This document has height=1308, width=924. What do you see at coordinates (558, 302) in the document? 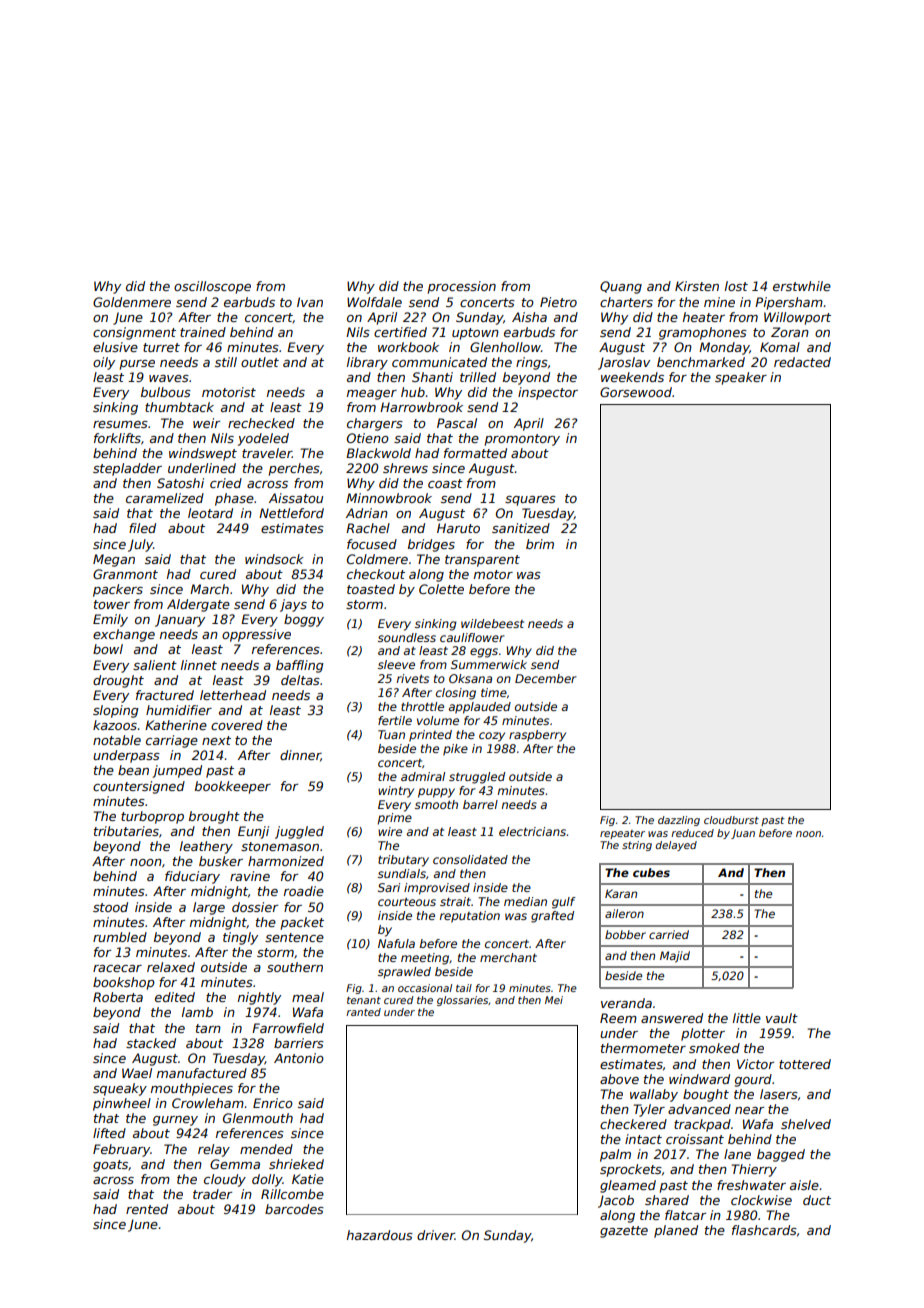
I see `Pietro` at bounding box center [558, 302].
